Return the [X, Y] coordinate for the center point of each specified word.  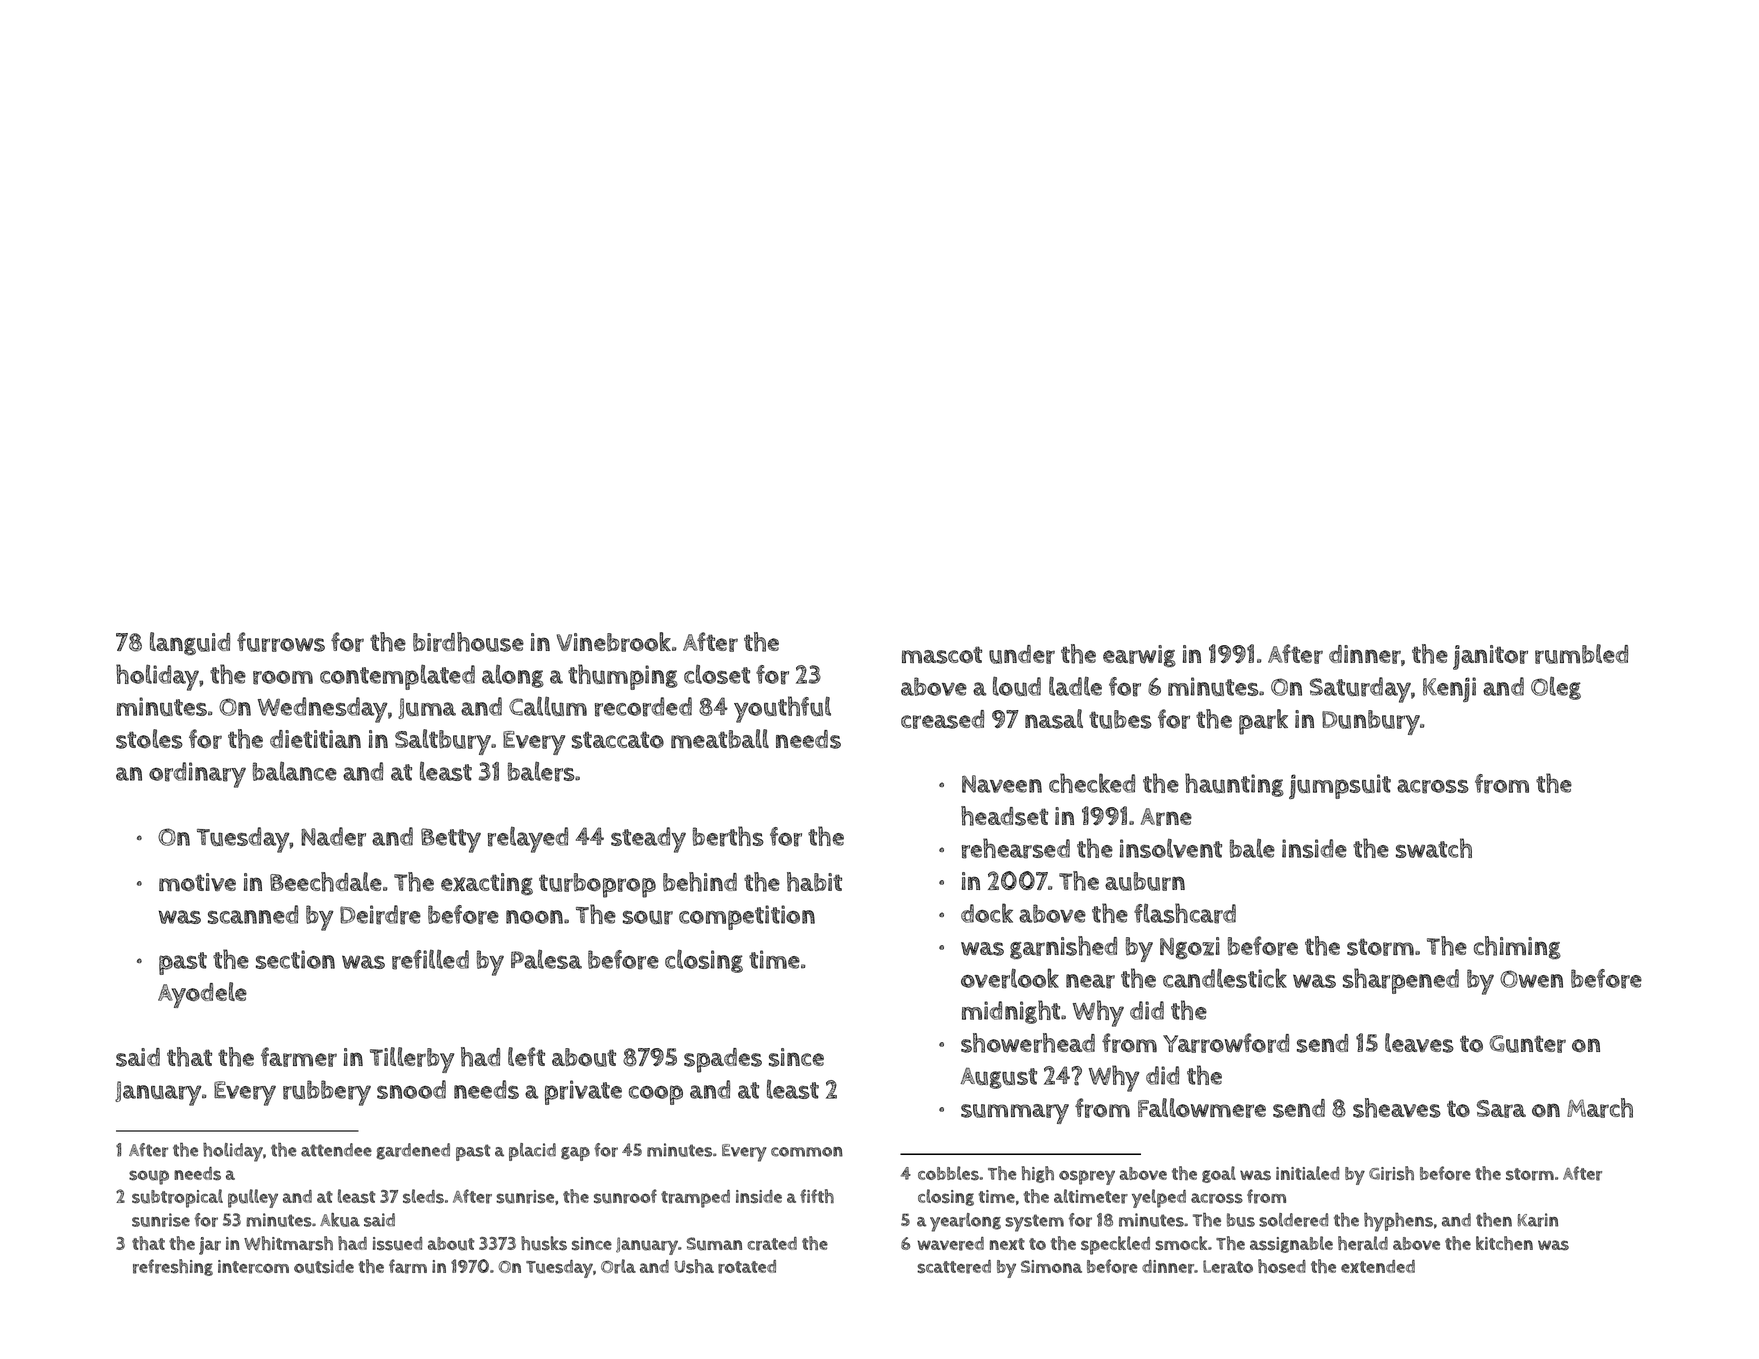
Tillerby [412, 1060]
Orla [618, 1266]
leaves [1419, 1043]
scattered [954, 1267]
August [998, 1078]
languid [190, 644]
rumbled [1581, 654]
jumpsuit [1340, 786]
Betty [451, 840]
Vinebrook [614, 642]
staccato [618, 740]
